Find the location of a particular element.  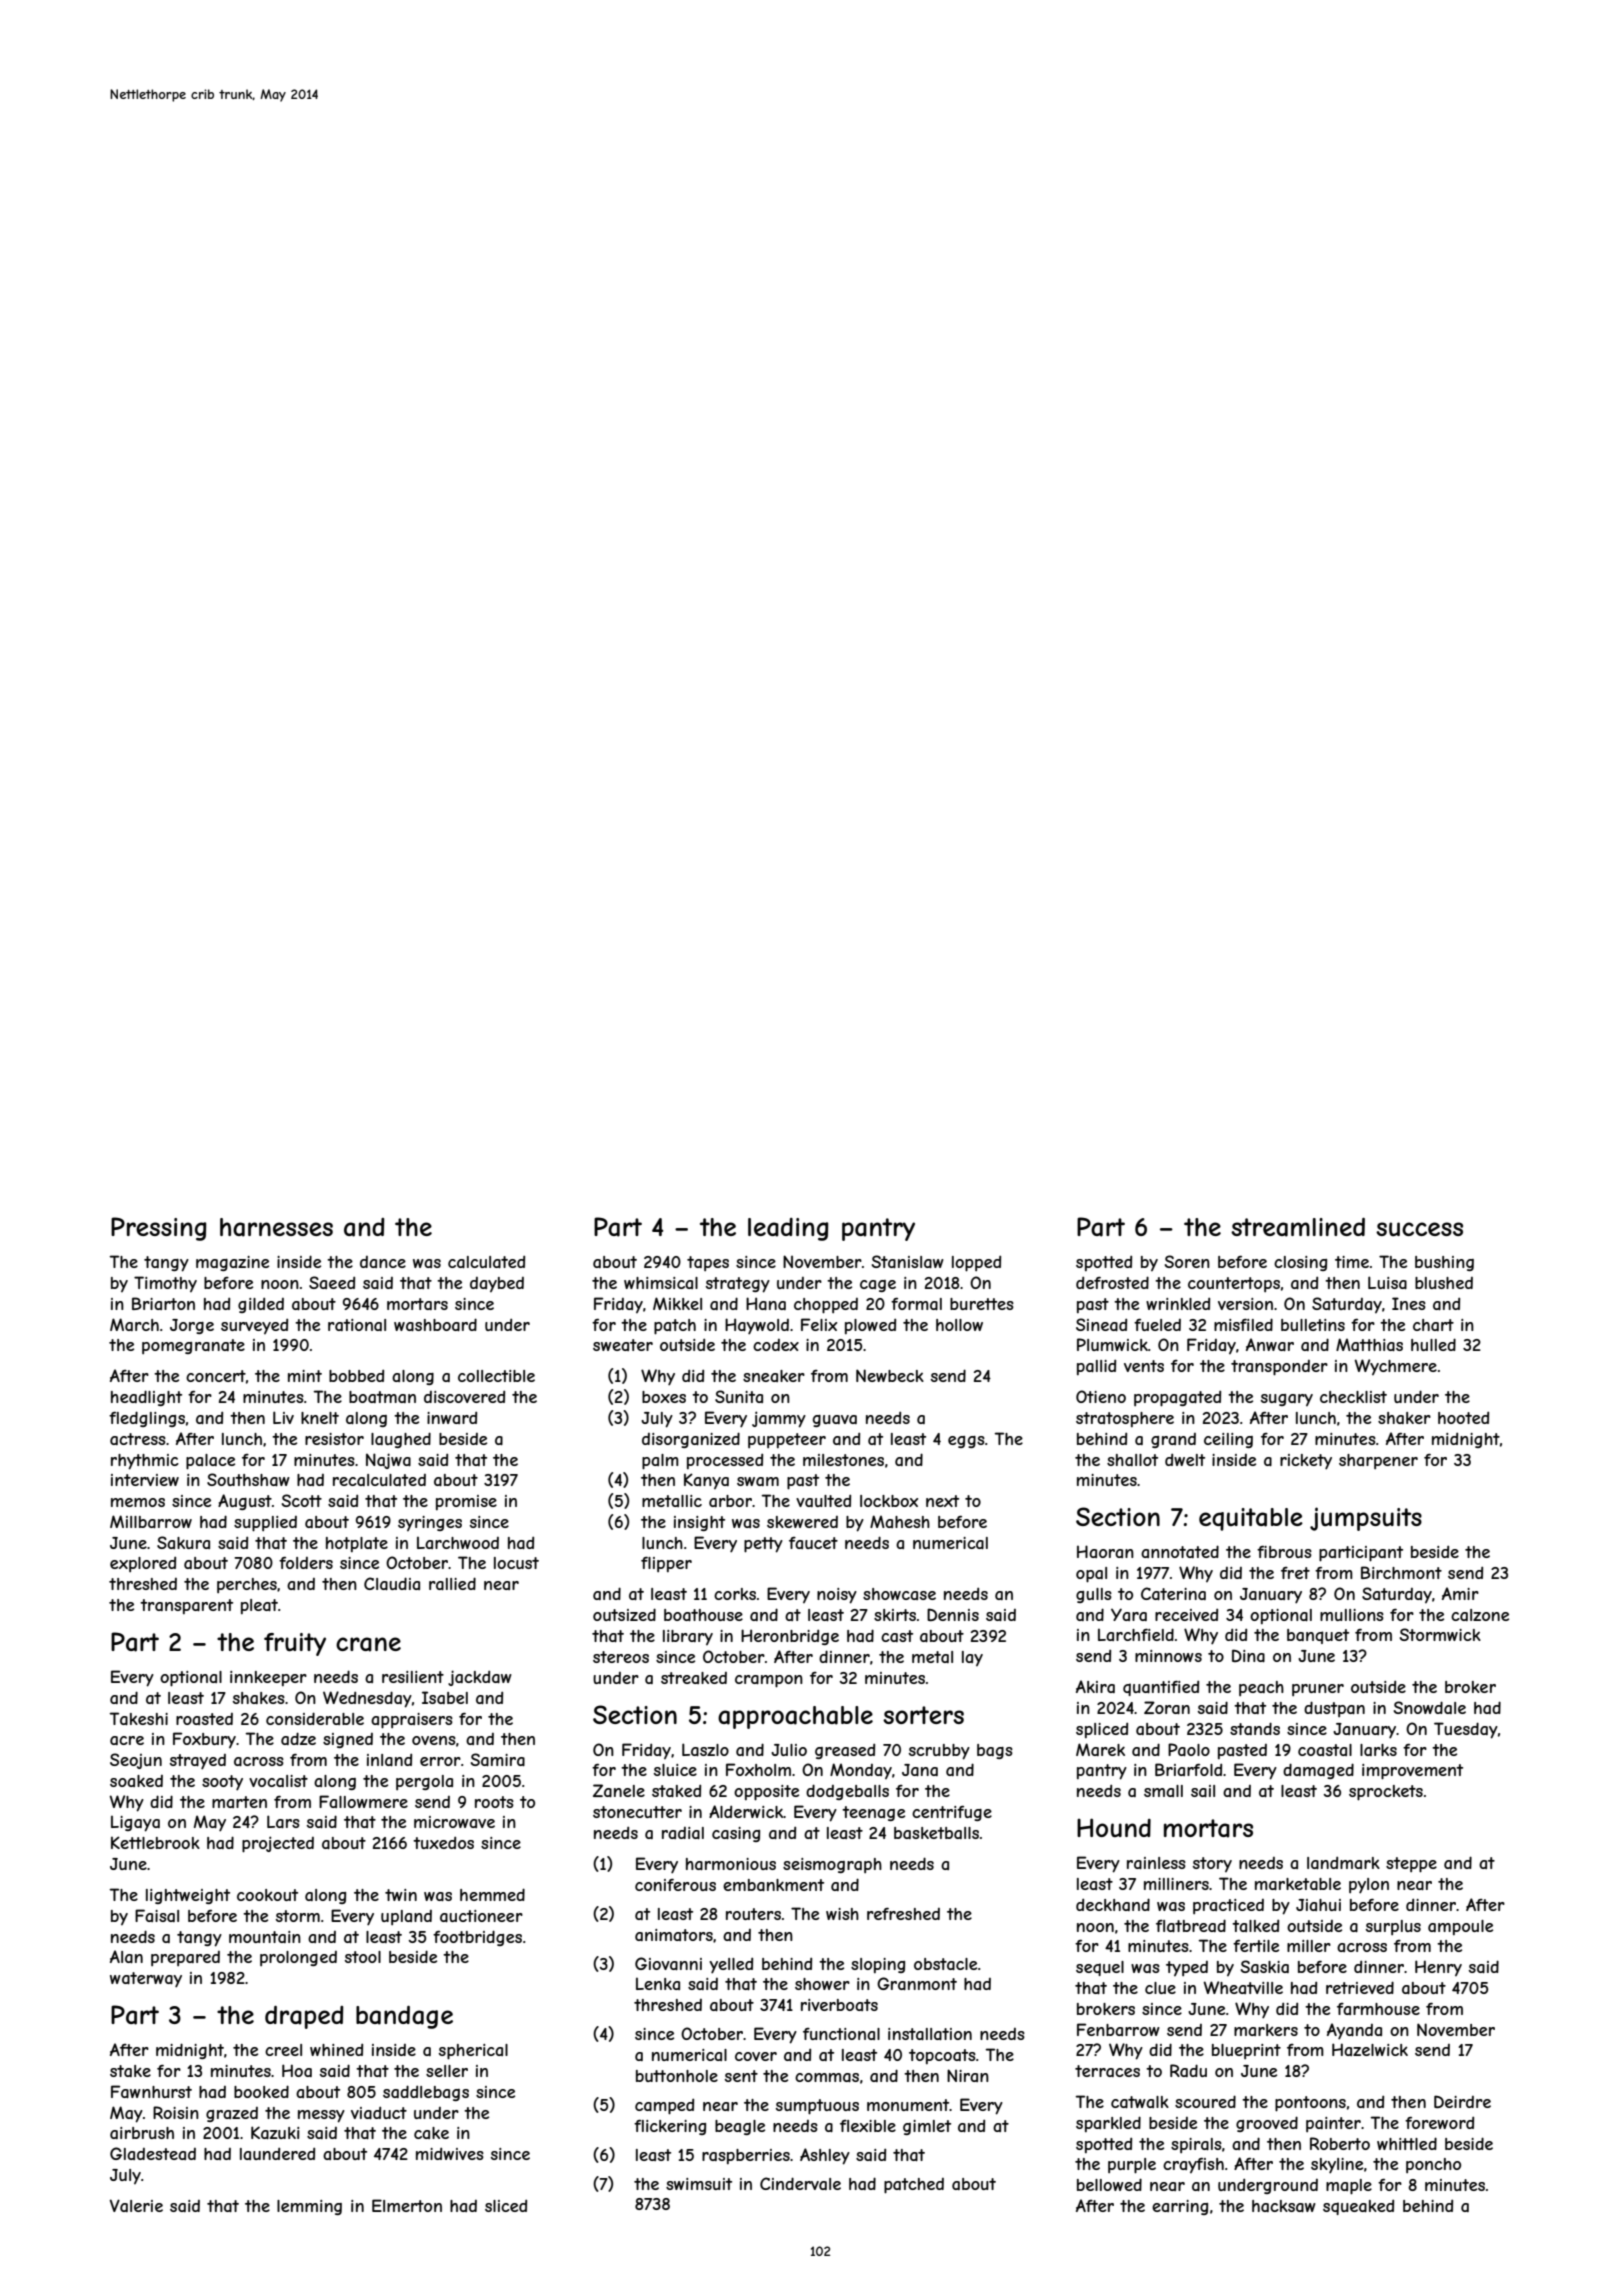

Pressing is located at coordinates (158, 1229).
